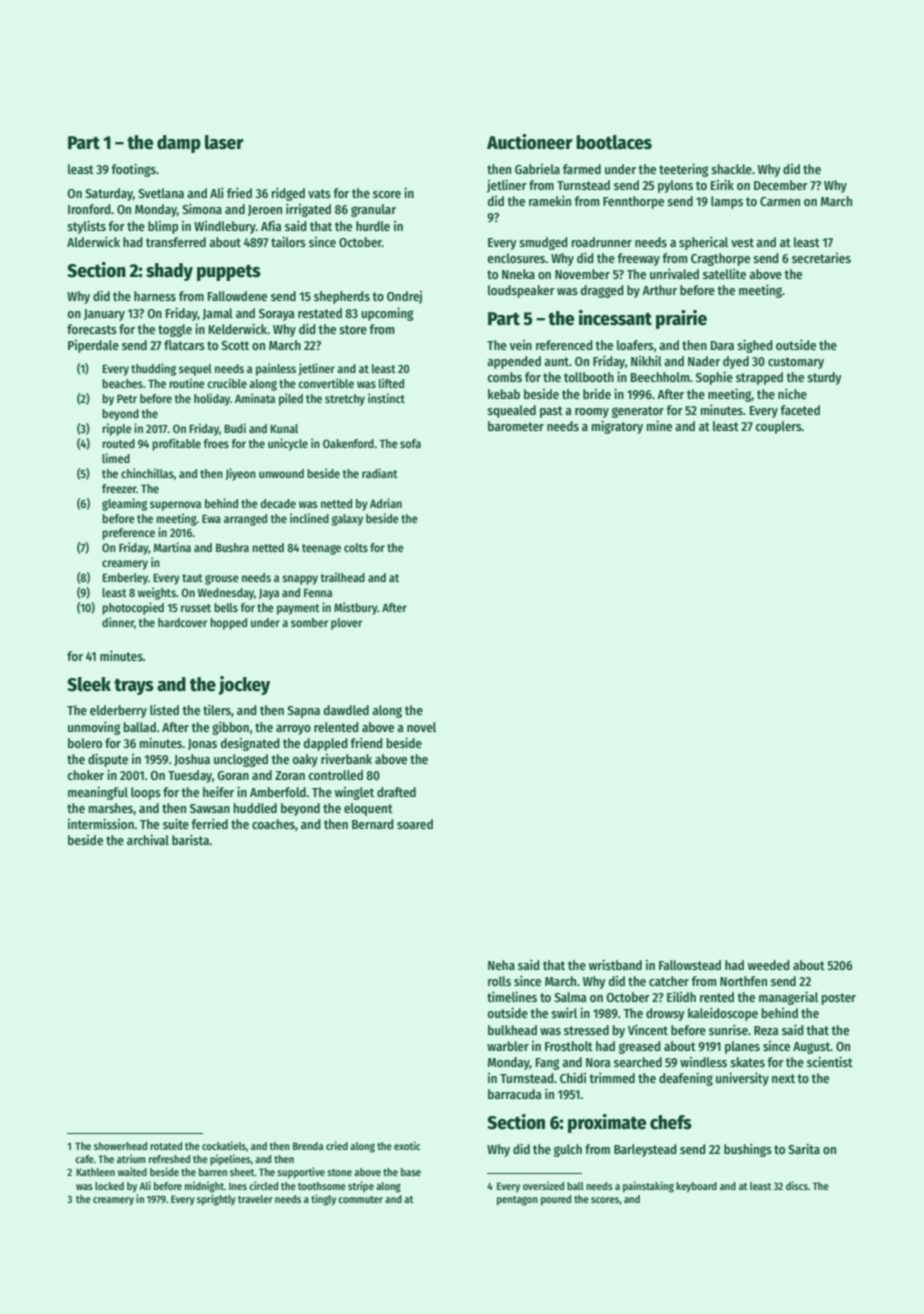 This screenshot has width=924, height=1314. What do you see at coordinates (387, 314) in the screenshot?
I see `upcoming` at bounding box center [387, 314].
